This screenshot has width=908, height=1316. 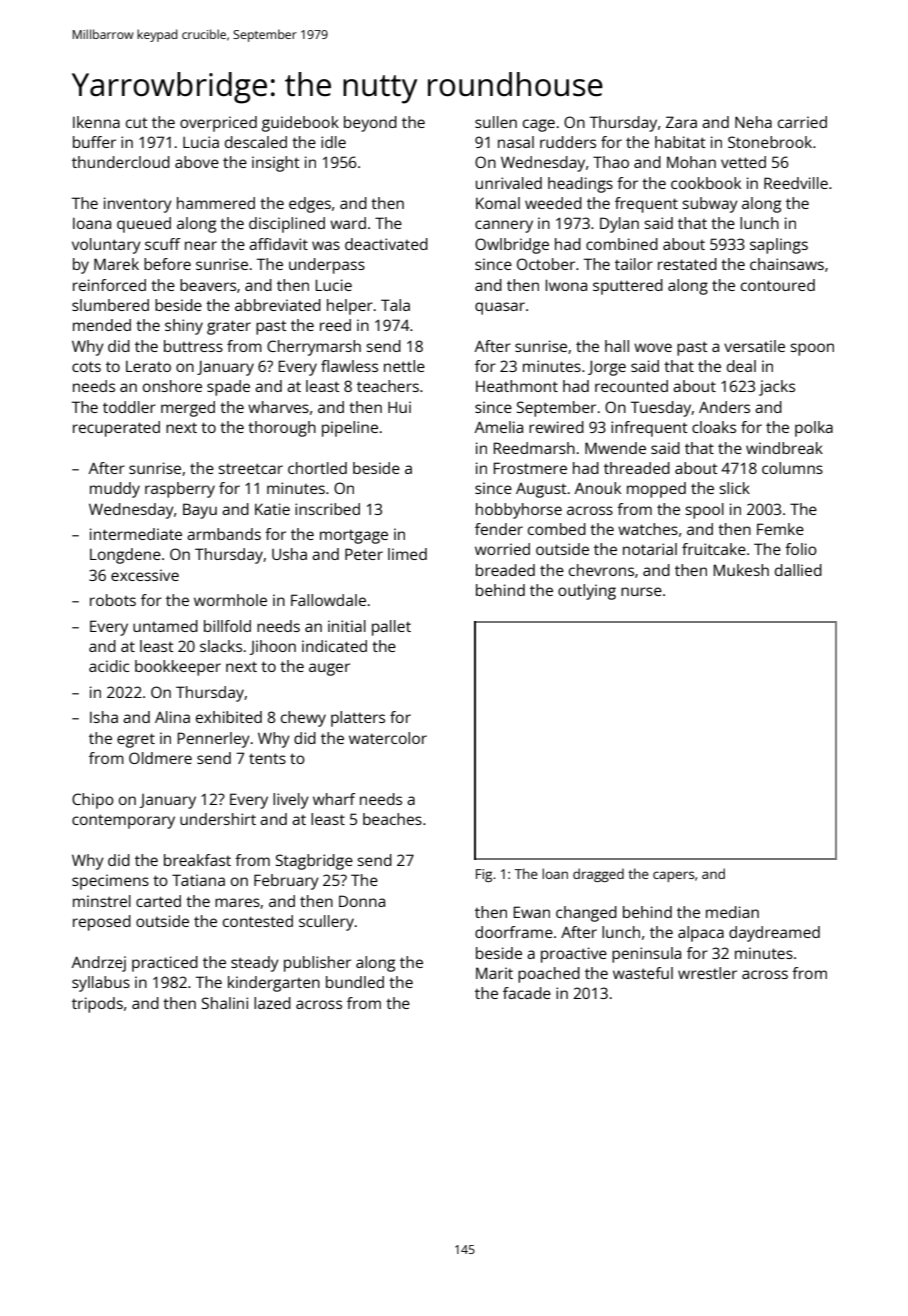 I want to click on sullen, so click(x=496, y=122).
